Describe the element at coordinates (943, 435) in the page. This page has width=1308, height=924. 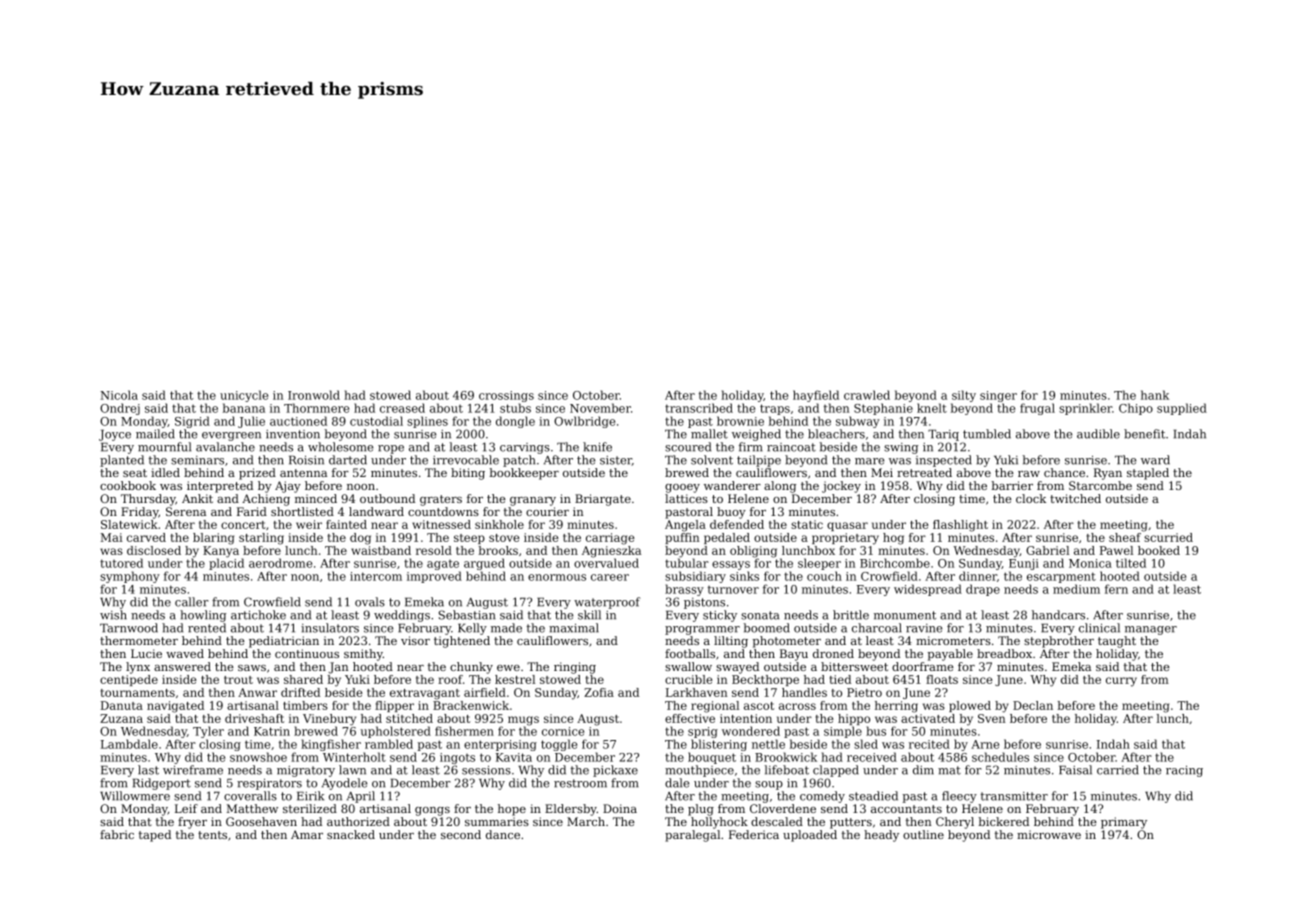
I see `Tariq` at that location.
